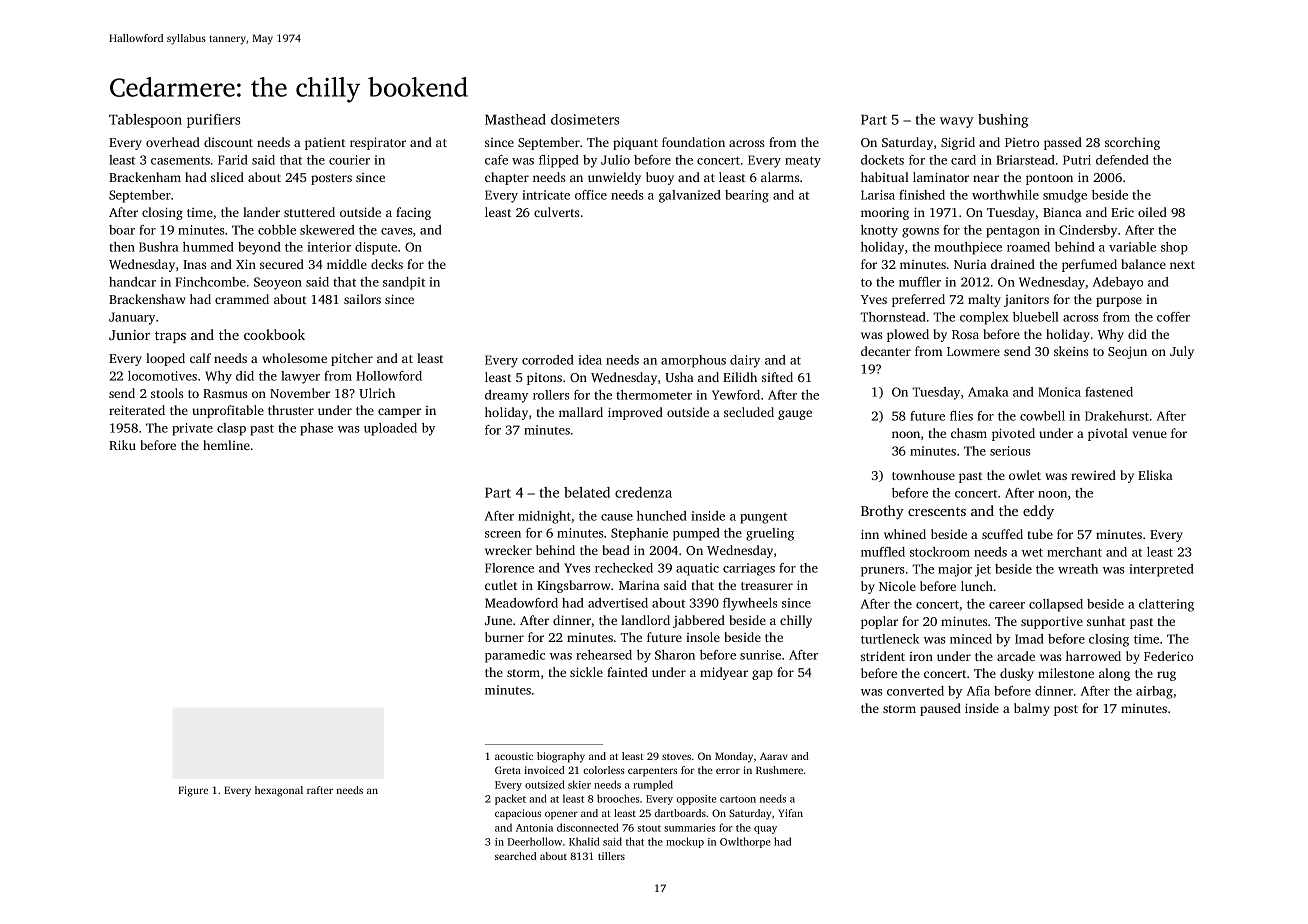 The image size is (1308, 924). What do you see at coordinates (693, 142) in the image?
I see `foundation` at bounding box center [693, 142].
